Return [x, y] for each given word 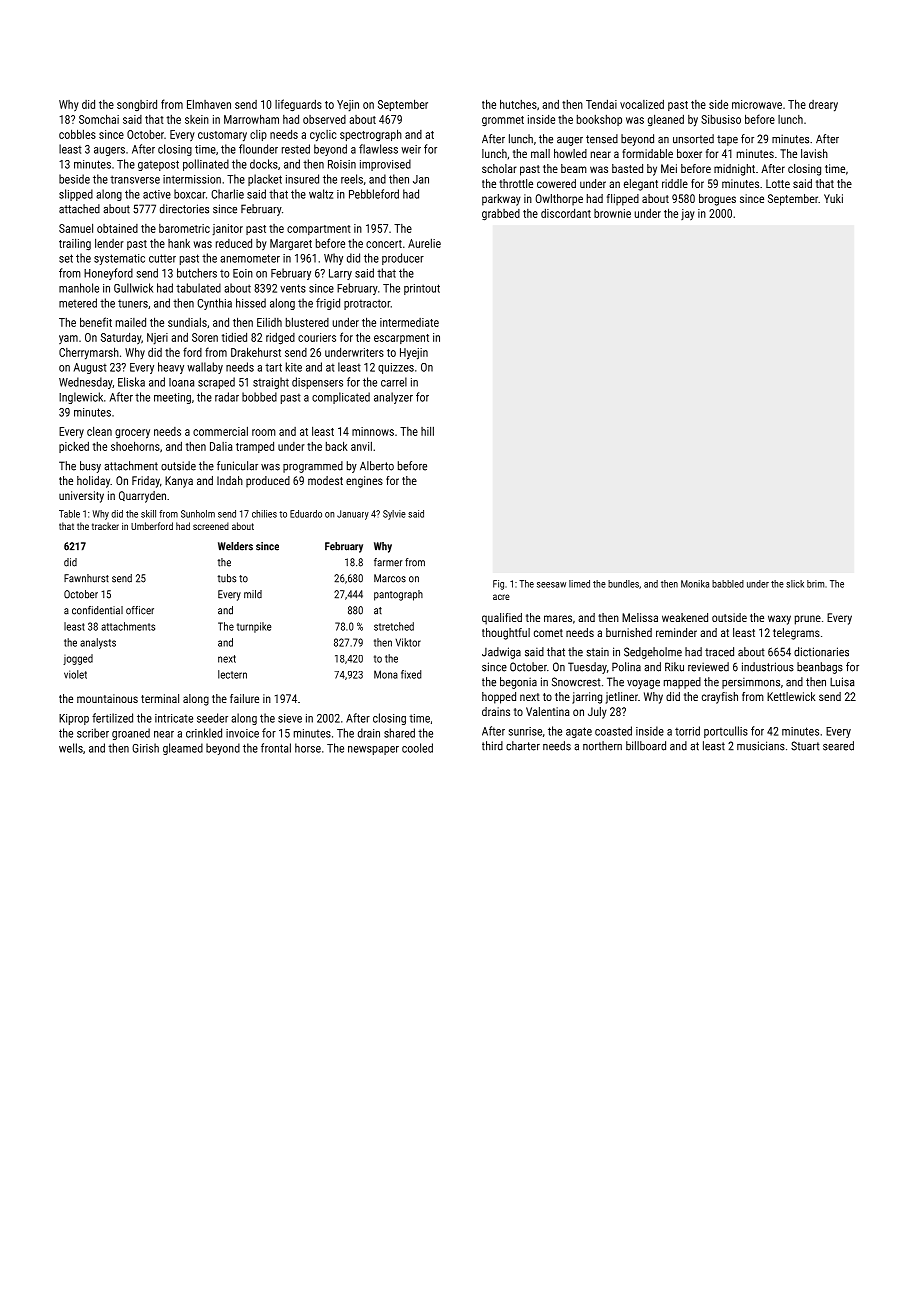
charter [523, 746]
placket [265, 180]
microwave [757, 104]
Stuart [805, 746]
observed [324, 119]
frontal [276, 748]
